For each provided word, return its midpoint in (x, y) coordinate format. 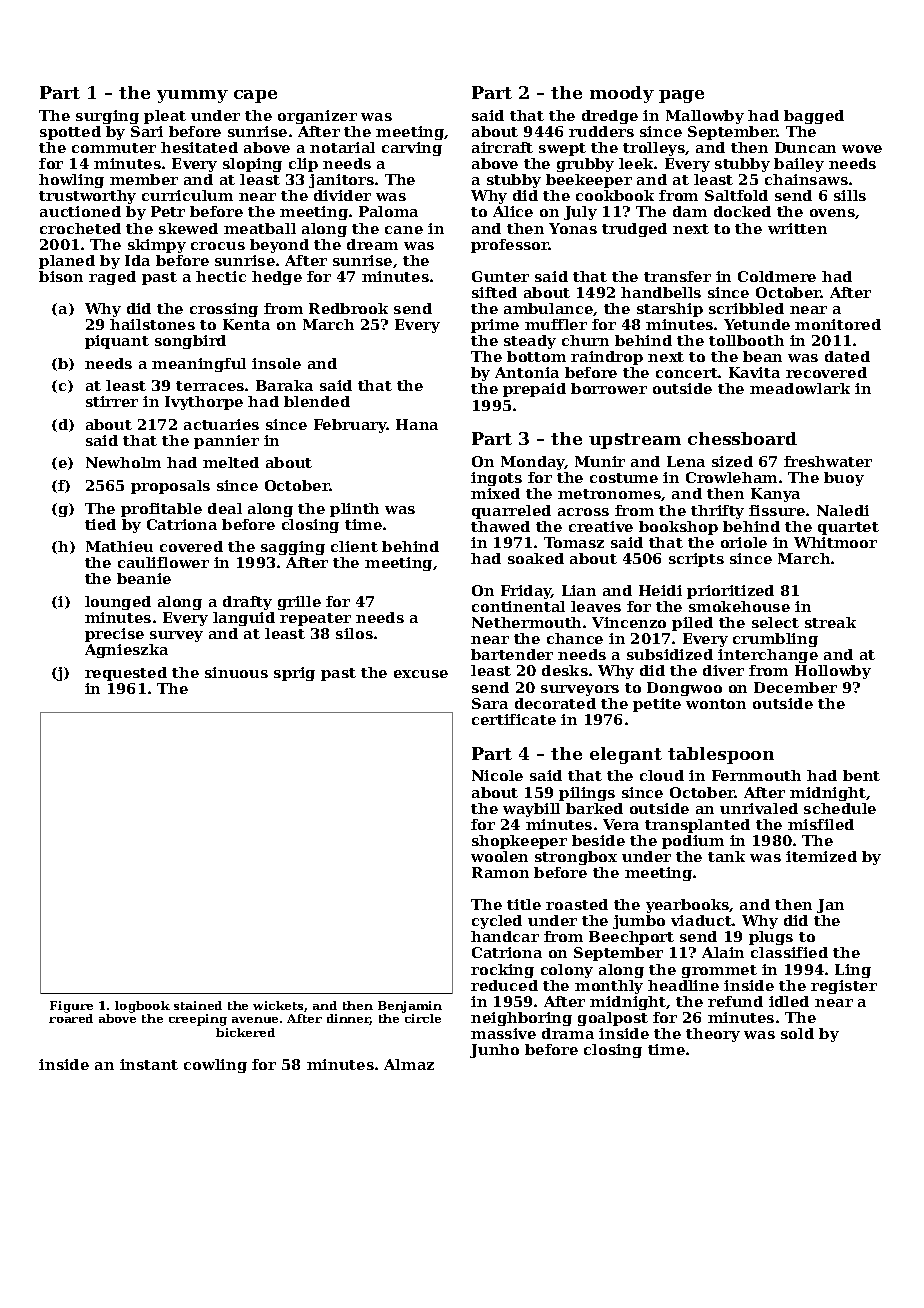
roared (71, 1018)
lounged (118, 603)
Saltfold (736, 195)
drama (568, 1033)
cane (404, 230)
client (354, 546)
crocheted (80, 228)
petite (657, 705)
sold (797, 1033)
